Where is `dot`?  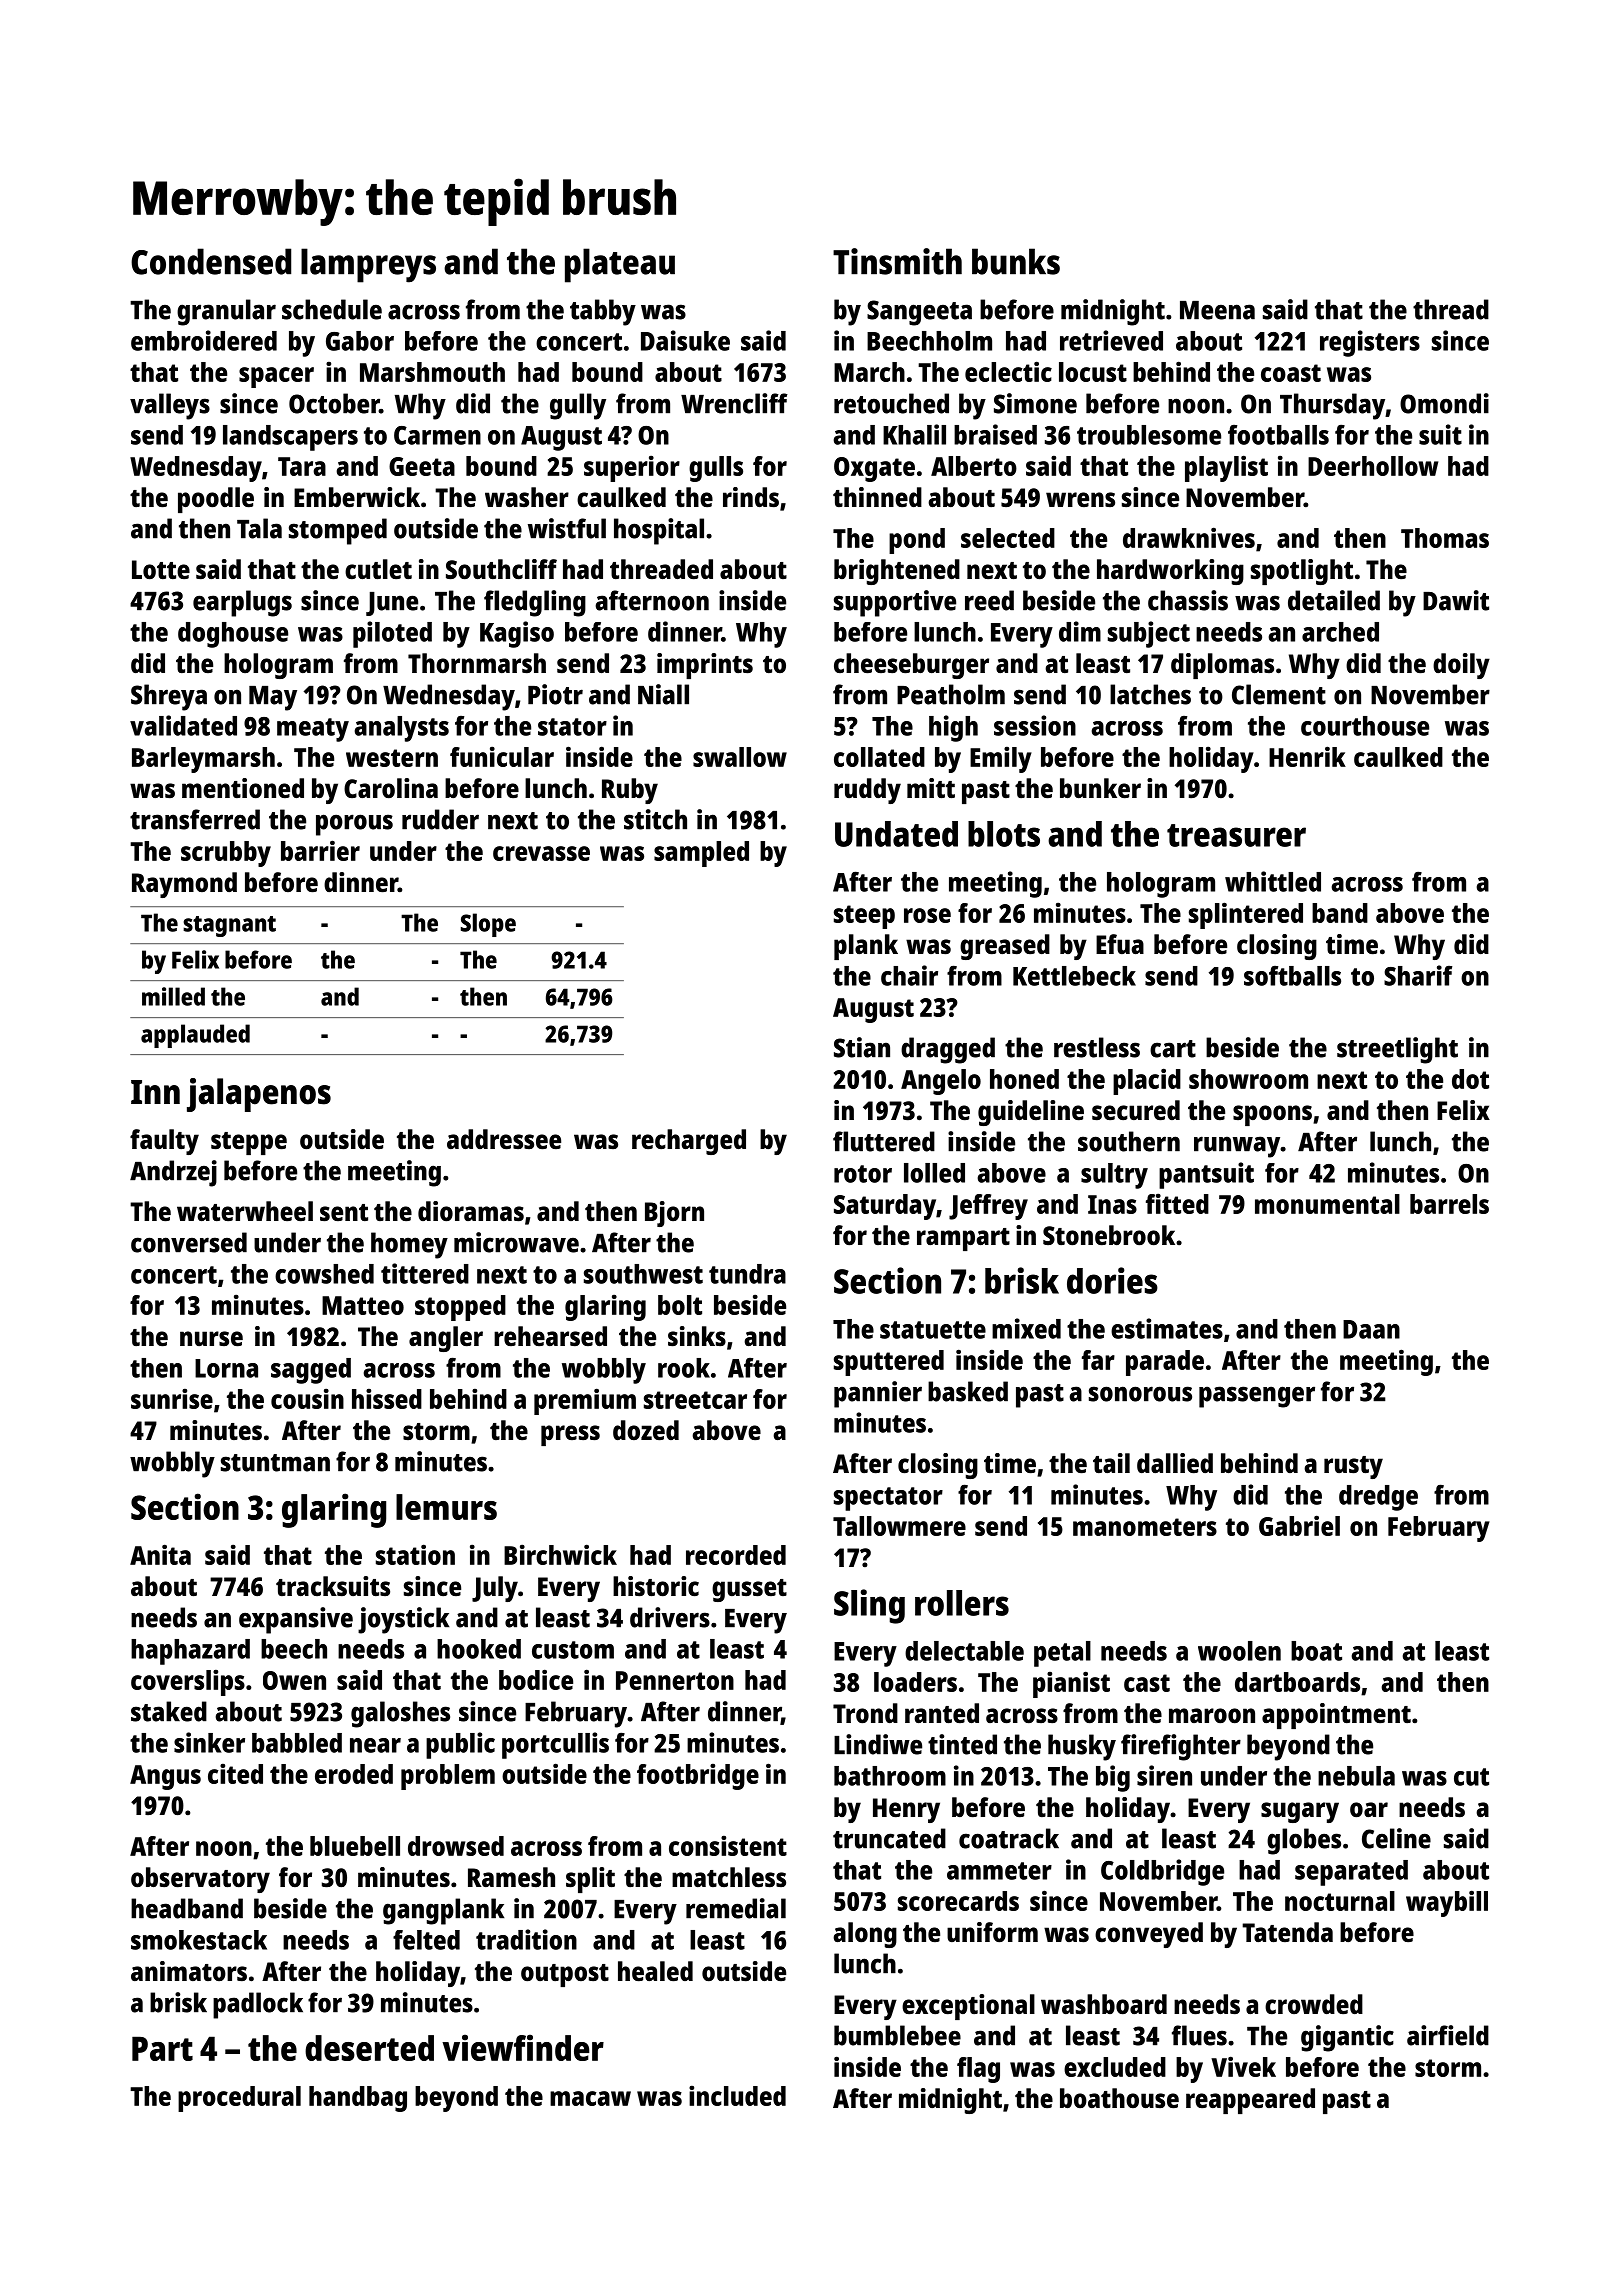 dot is located at coordinates (1470, 1079).
